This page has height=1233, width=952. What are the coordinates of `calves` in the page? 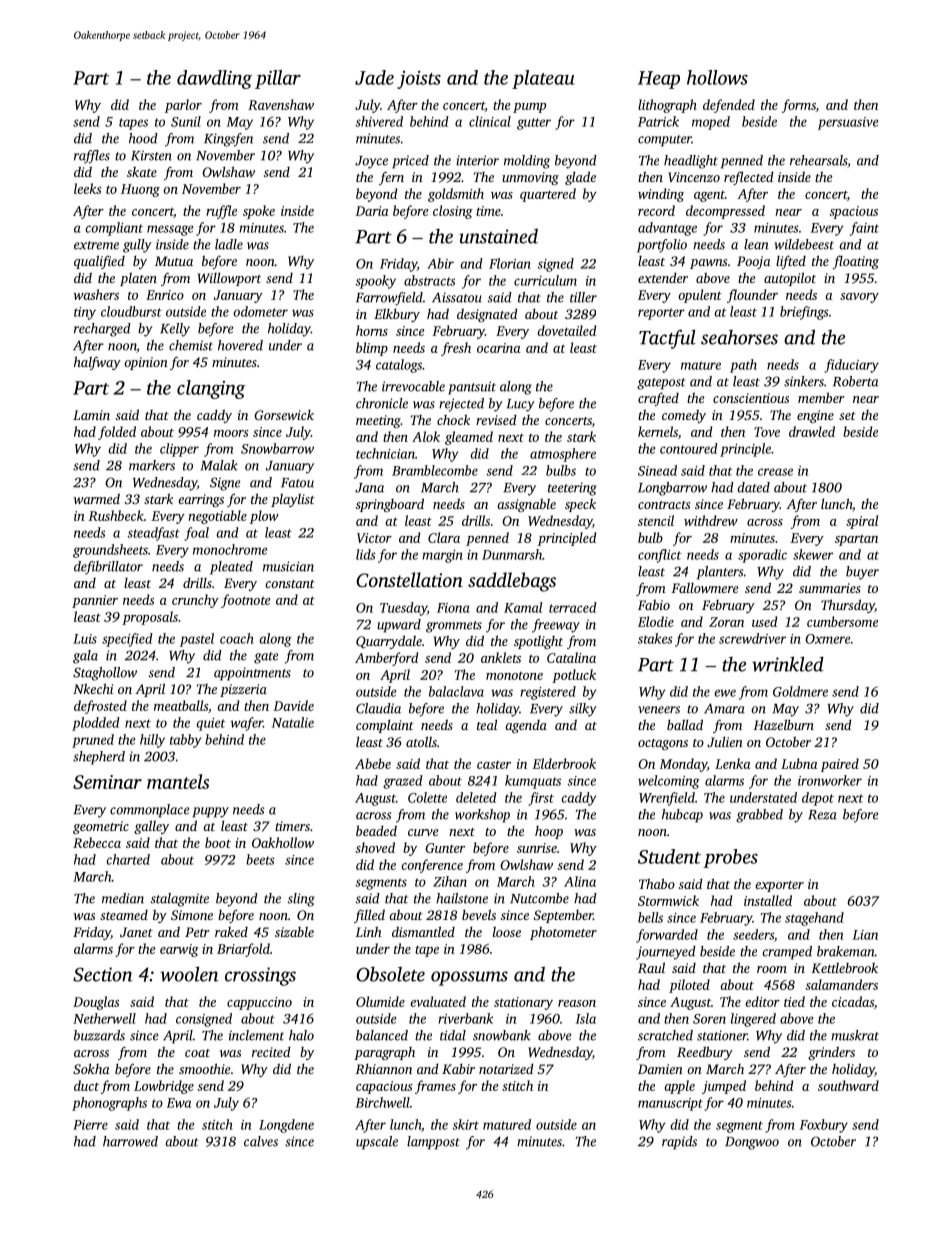 It's located at (261, 1141).
